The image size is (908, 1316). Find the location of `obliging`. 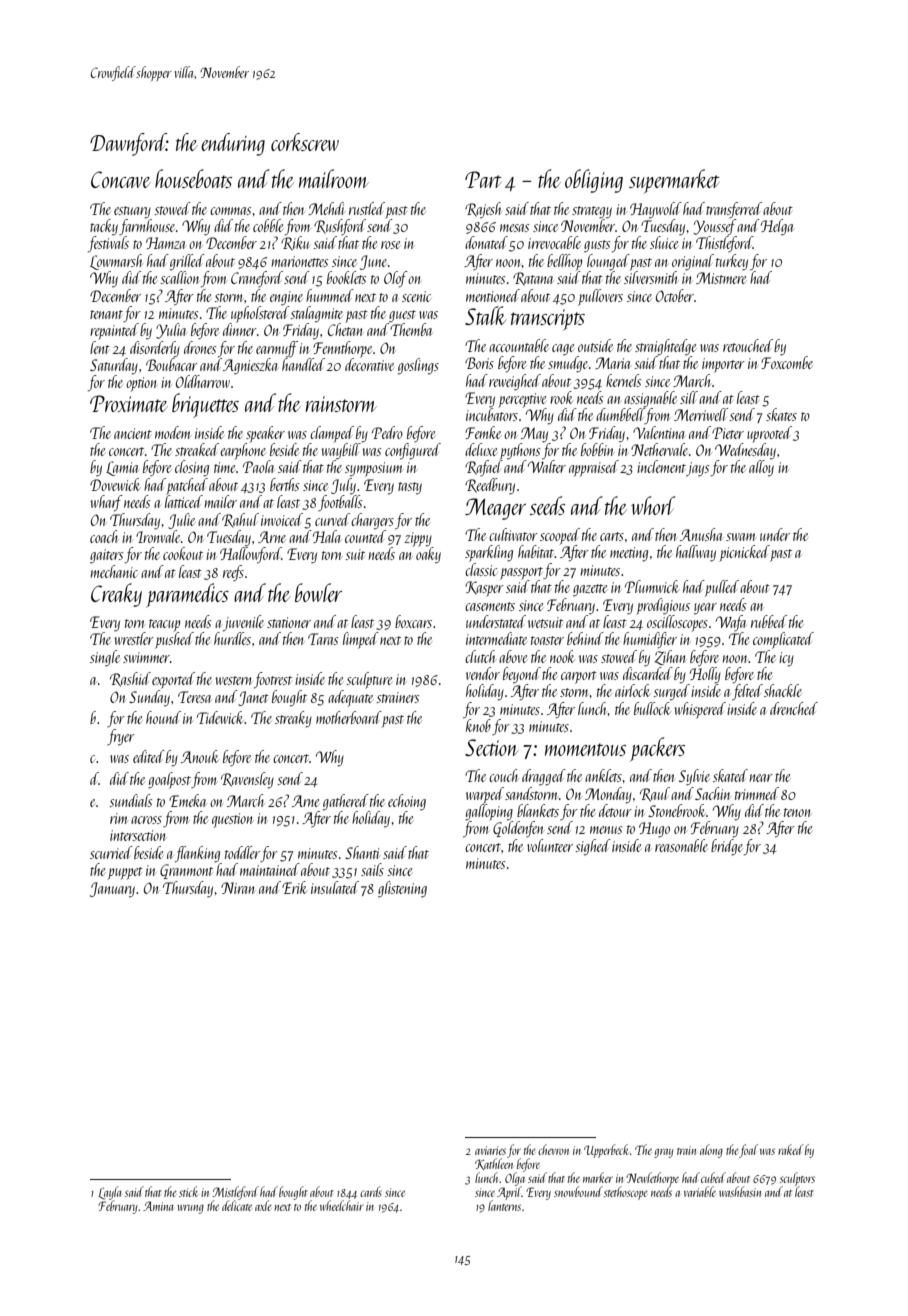

obliging is located at coordinates (594, 181).
